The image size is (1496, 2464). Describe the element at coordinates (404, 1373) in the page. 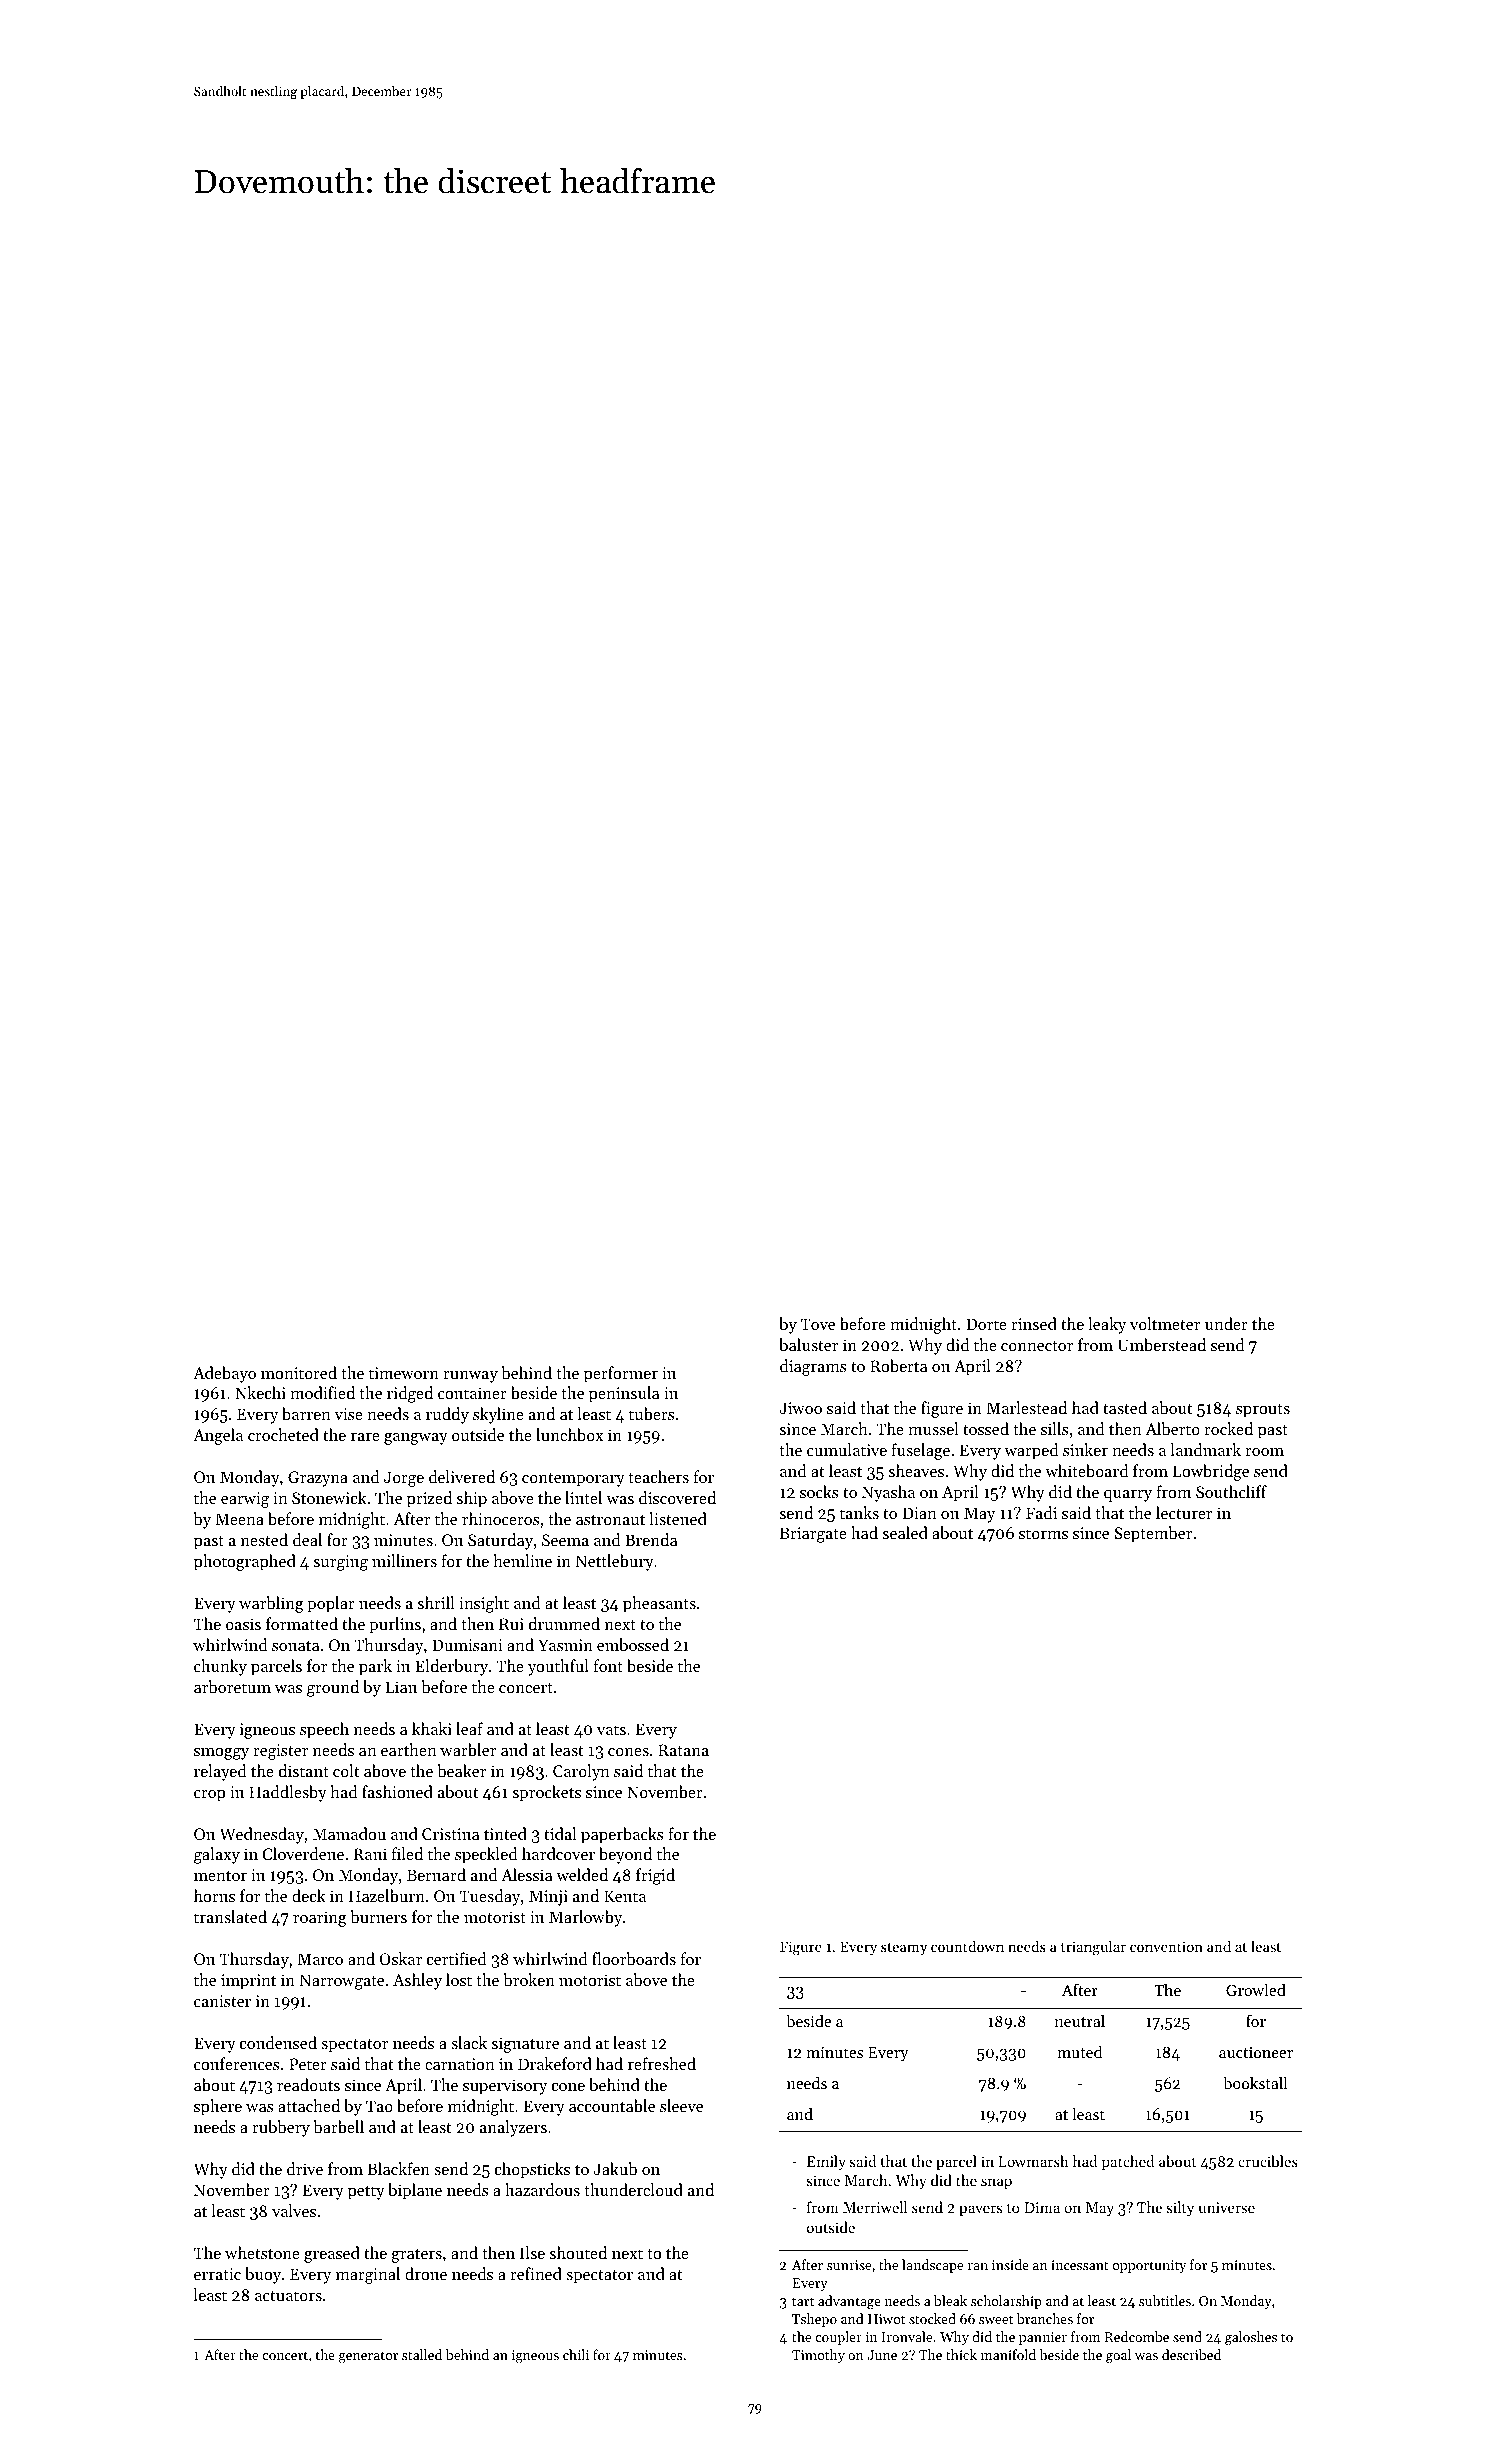

I see `timeworn` at that location.
